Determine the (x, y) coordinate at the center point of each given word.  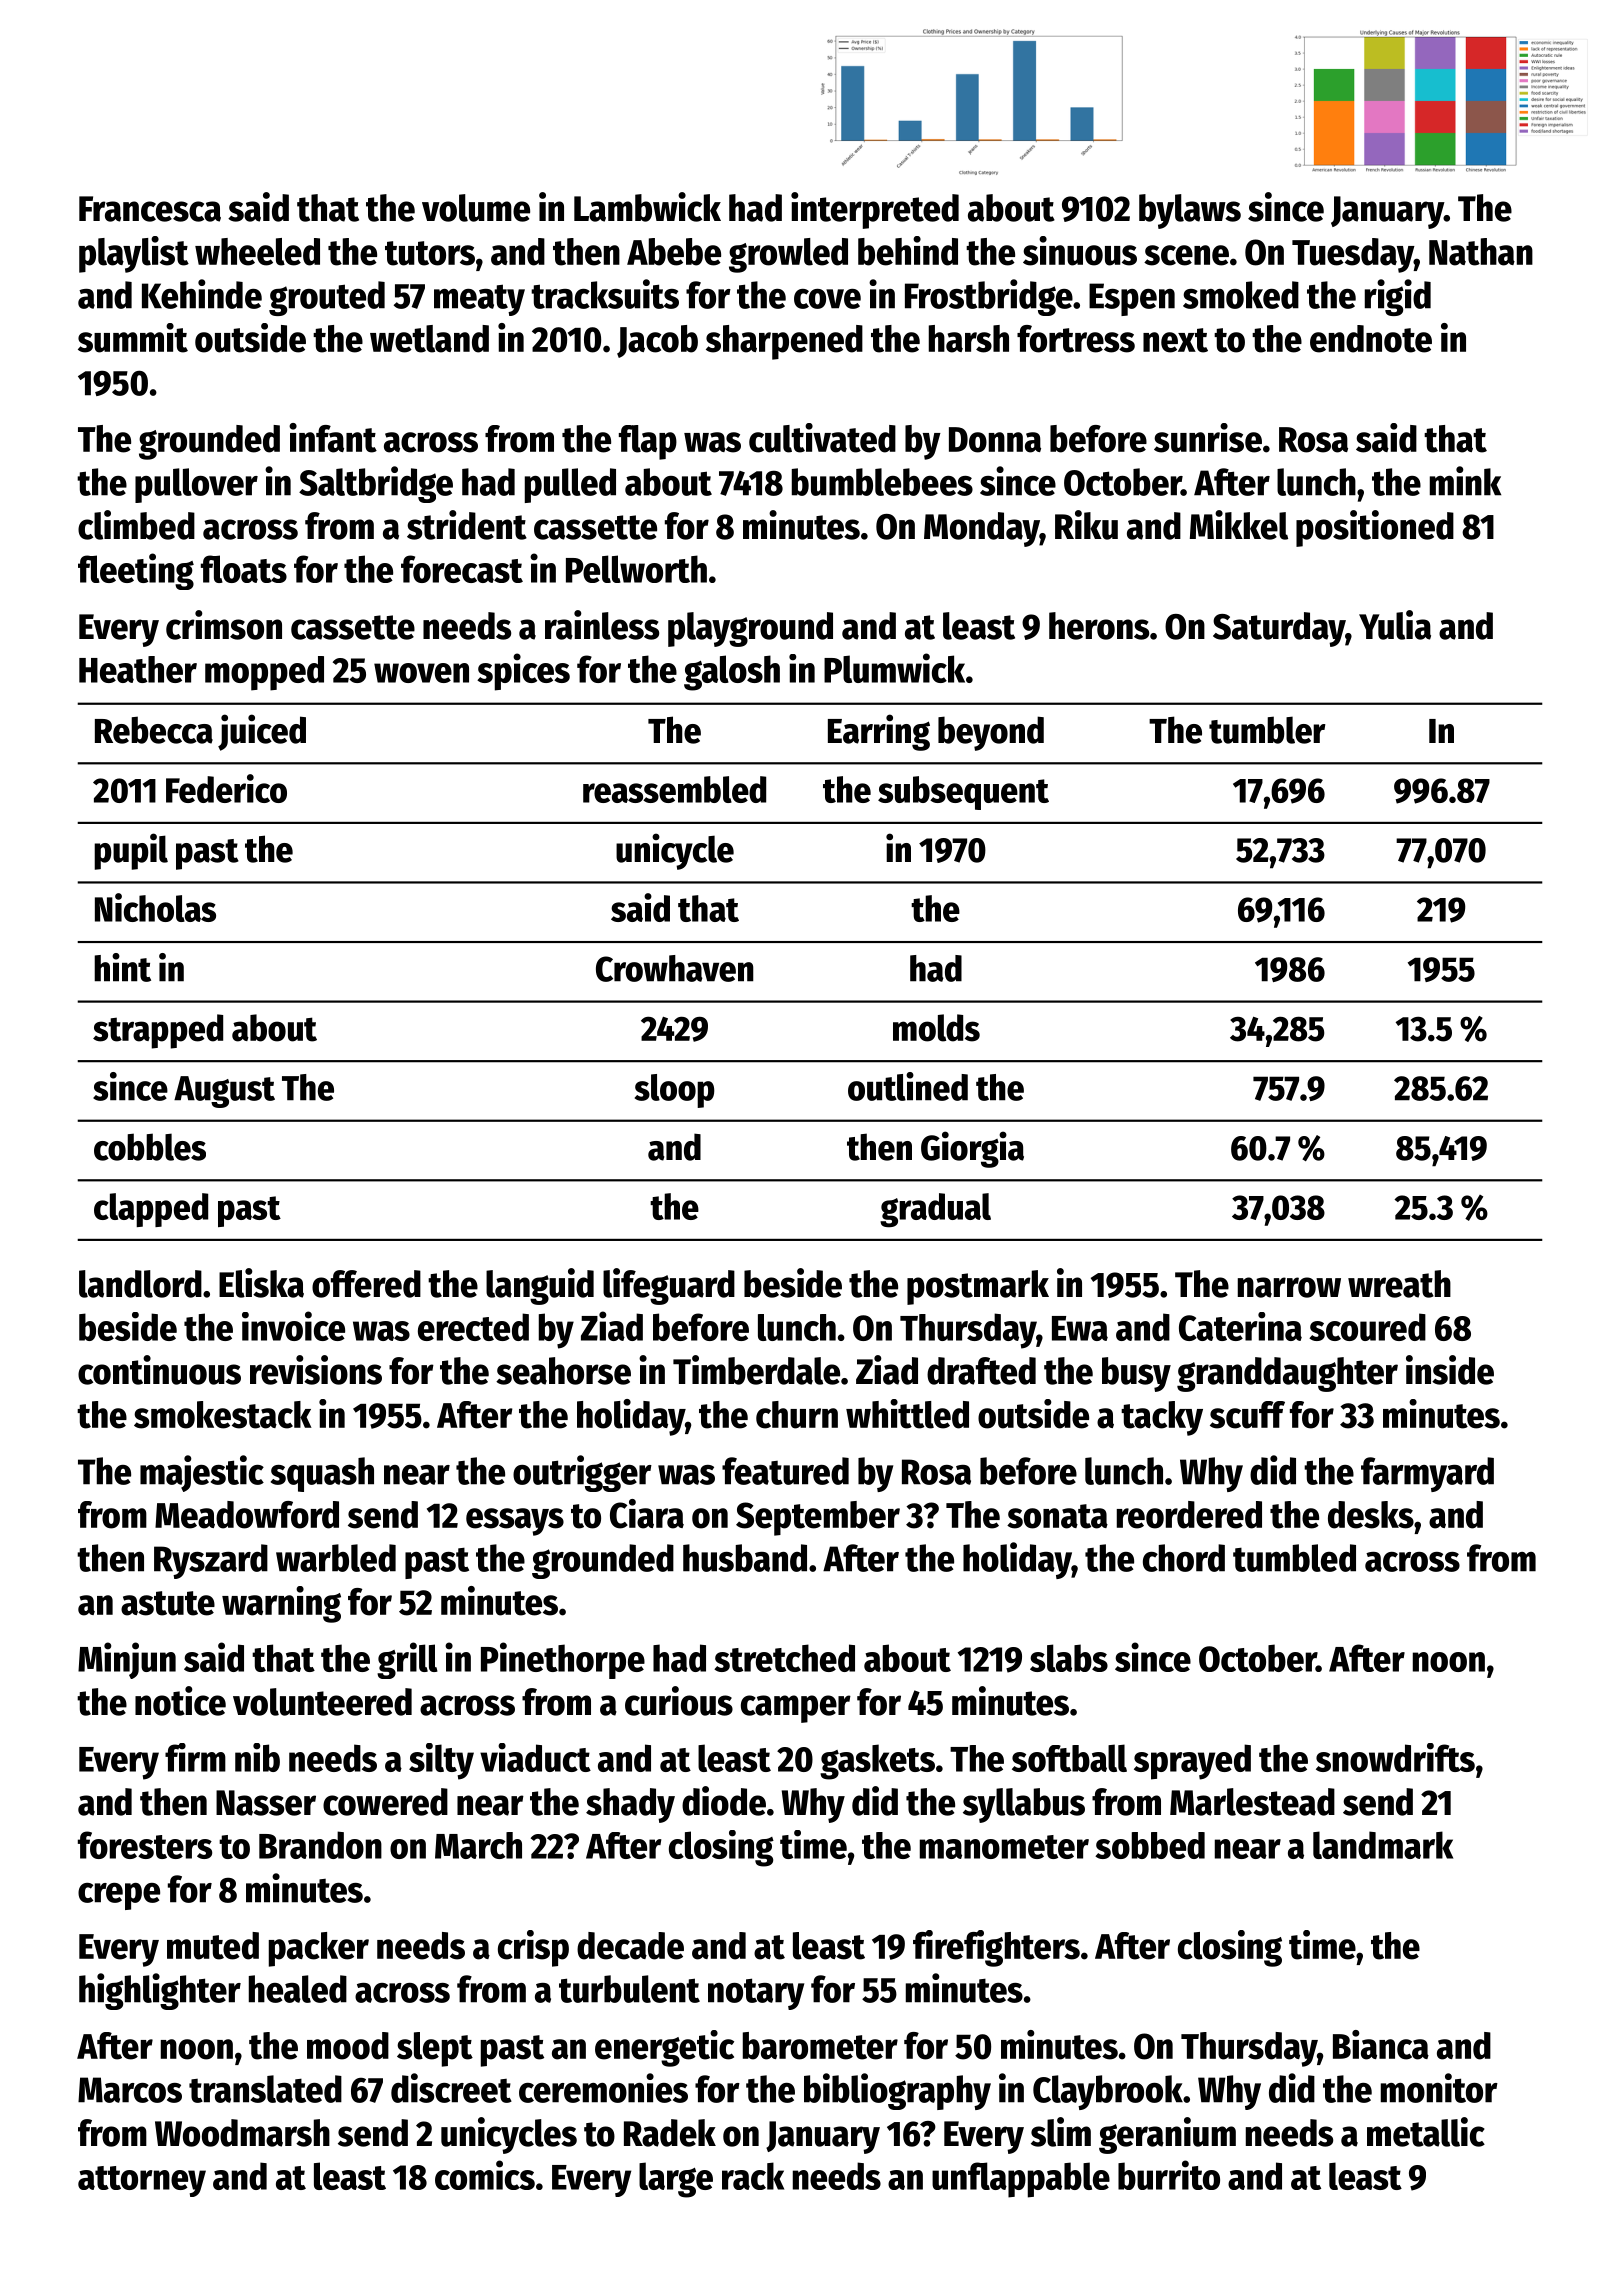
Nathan (1481, 252)
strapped (158, 1031)
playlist (134, 254)
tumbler (1267, 730)
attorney (142, 2181)
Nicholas (155, 907)
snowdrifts (1395, 1757)
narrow (1289, 1287)
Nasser (266, 1803)
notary (756, 1994)
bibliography (897, 2091)
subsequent (963, 793)
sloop (675, 1091)
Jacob (657, 341)
